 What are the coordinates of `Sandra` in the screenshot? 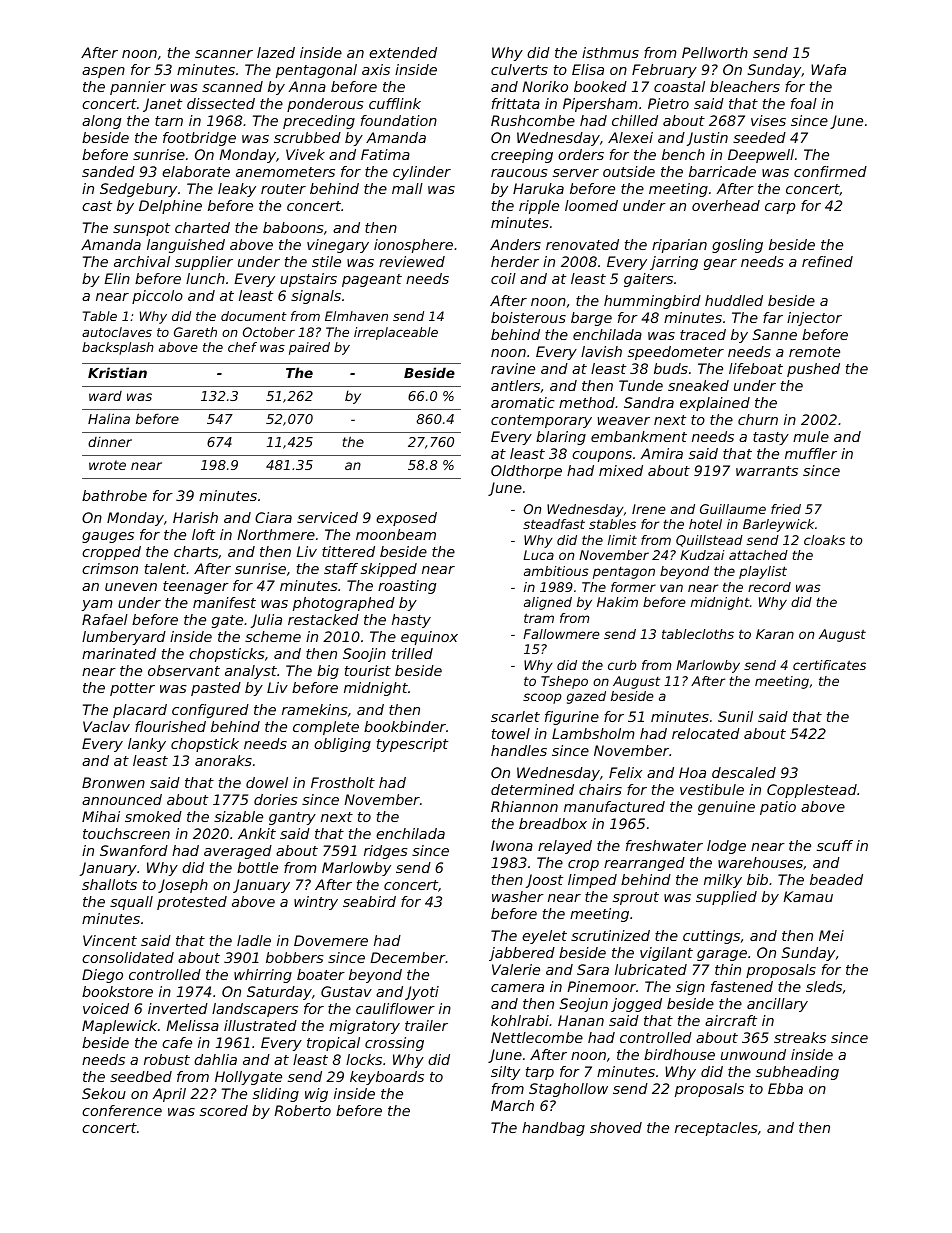 It's located at (649, 402).
